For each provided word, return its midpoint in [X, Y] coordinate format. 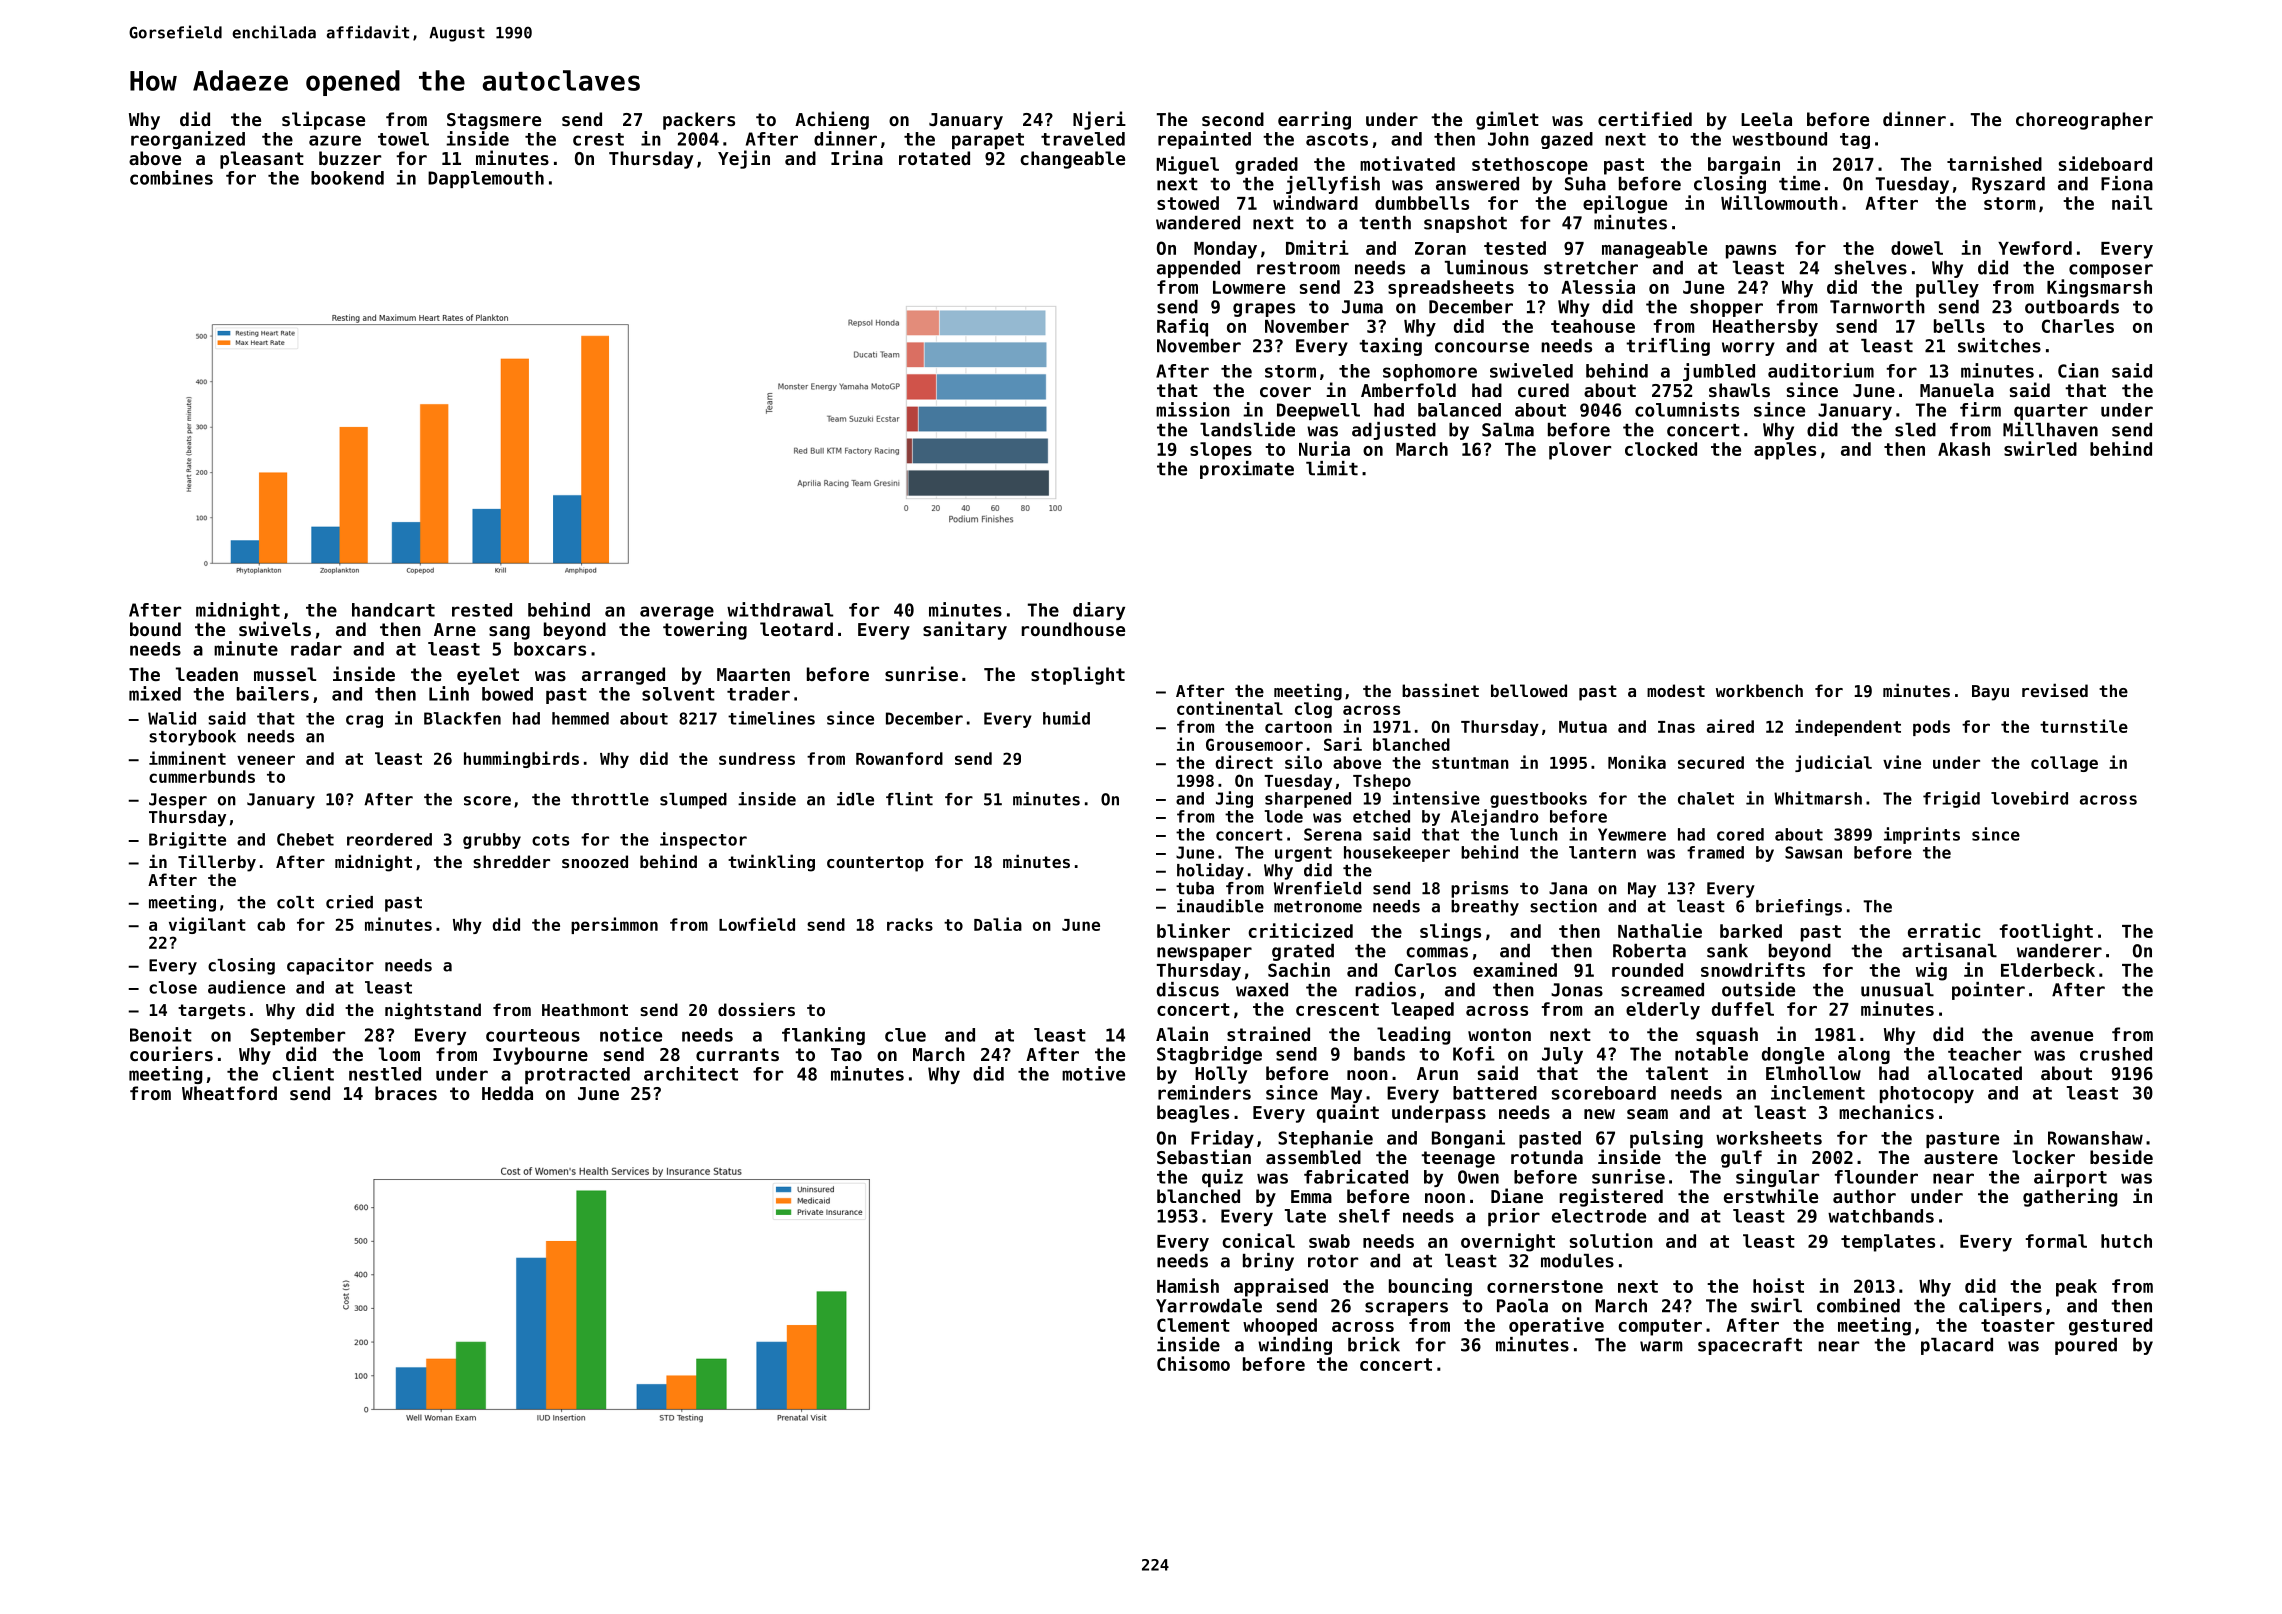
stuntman [1470, 763]
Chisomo [1193, 1363]
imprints [1922, 835]
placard [1957, 1346]
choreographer [2084, 121]
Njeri [1099, 120]
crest [598, 139]
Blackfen [462, 718]
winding [1295, 1346]
